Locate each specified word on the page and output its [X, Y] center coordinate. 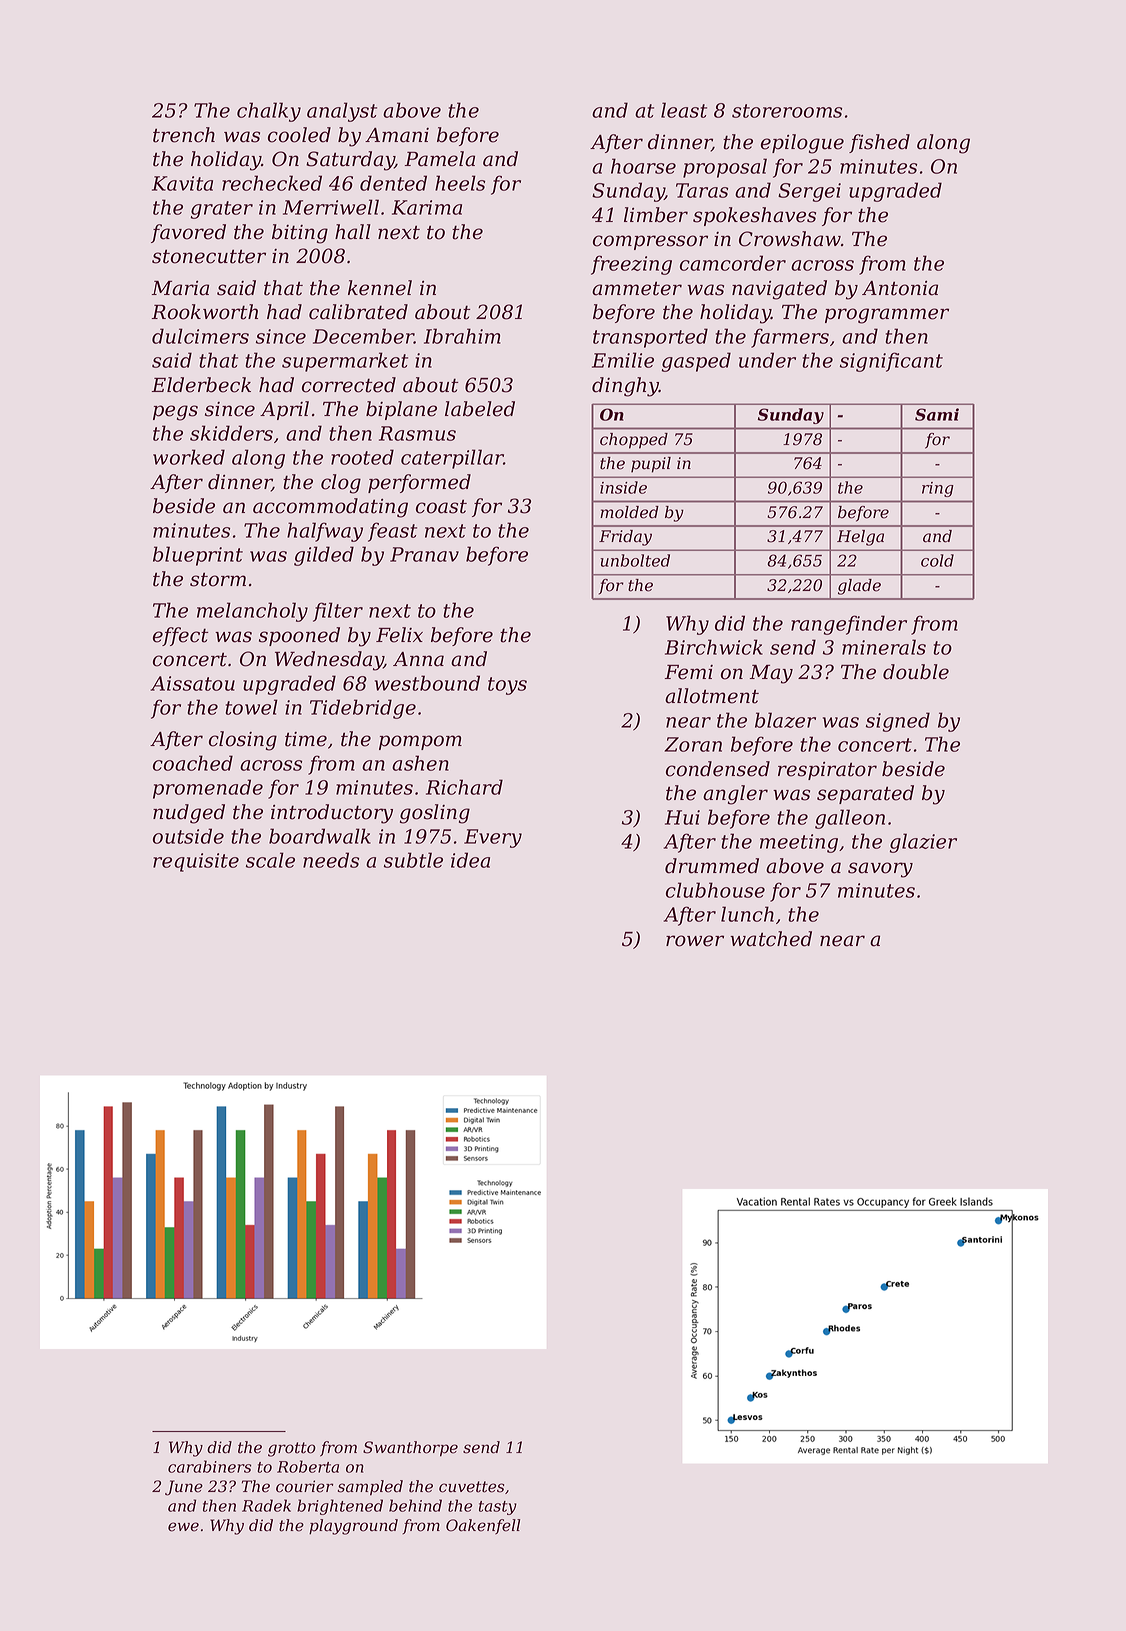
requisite [196, 862]
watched [771, 939]
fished [879, 143]
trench [184, 135]
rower [695, 941]
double [916, 672]
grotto [292, 1449]
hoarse [643, 166]
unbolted [635, 560]
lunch [747, 914]
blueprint [198, 556]
